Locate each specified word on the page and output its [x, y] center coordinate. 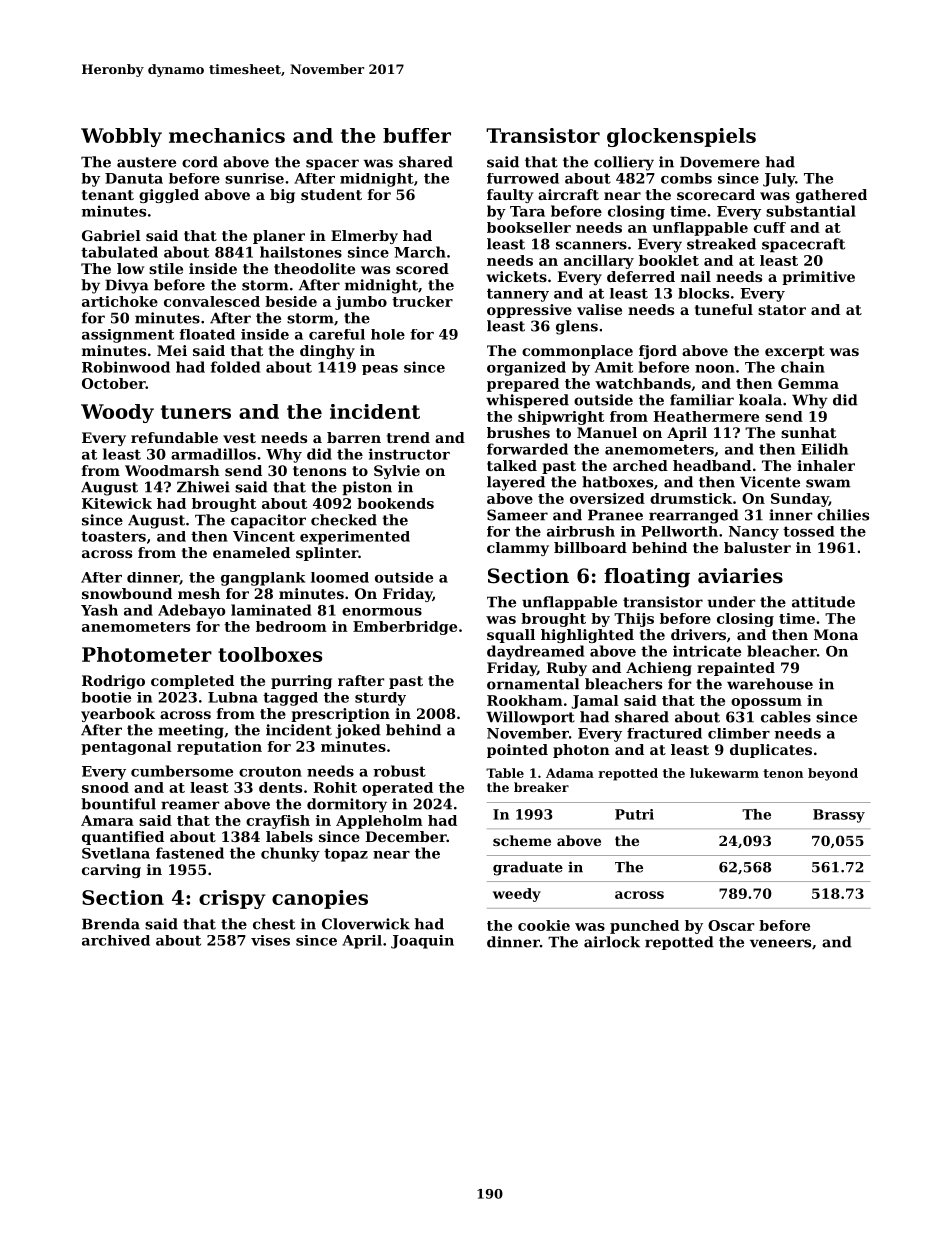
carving [111, 871]
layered [516, 483]
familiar [702, 400]
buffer [417, 135]
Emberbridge [405, 628]
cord [200, 162]
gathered [831, 196]
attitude [823, 602]
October [114, 383]
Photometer [147, 654]
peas [380, 370]
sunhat [808, 432]
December [406, 836]
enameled [251, 552]
